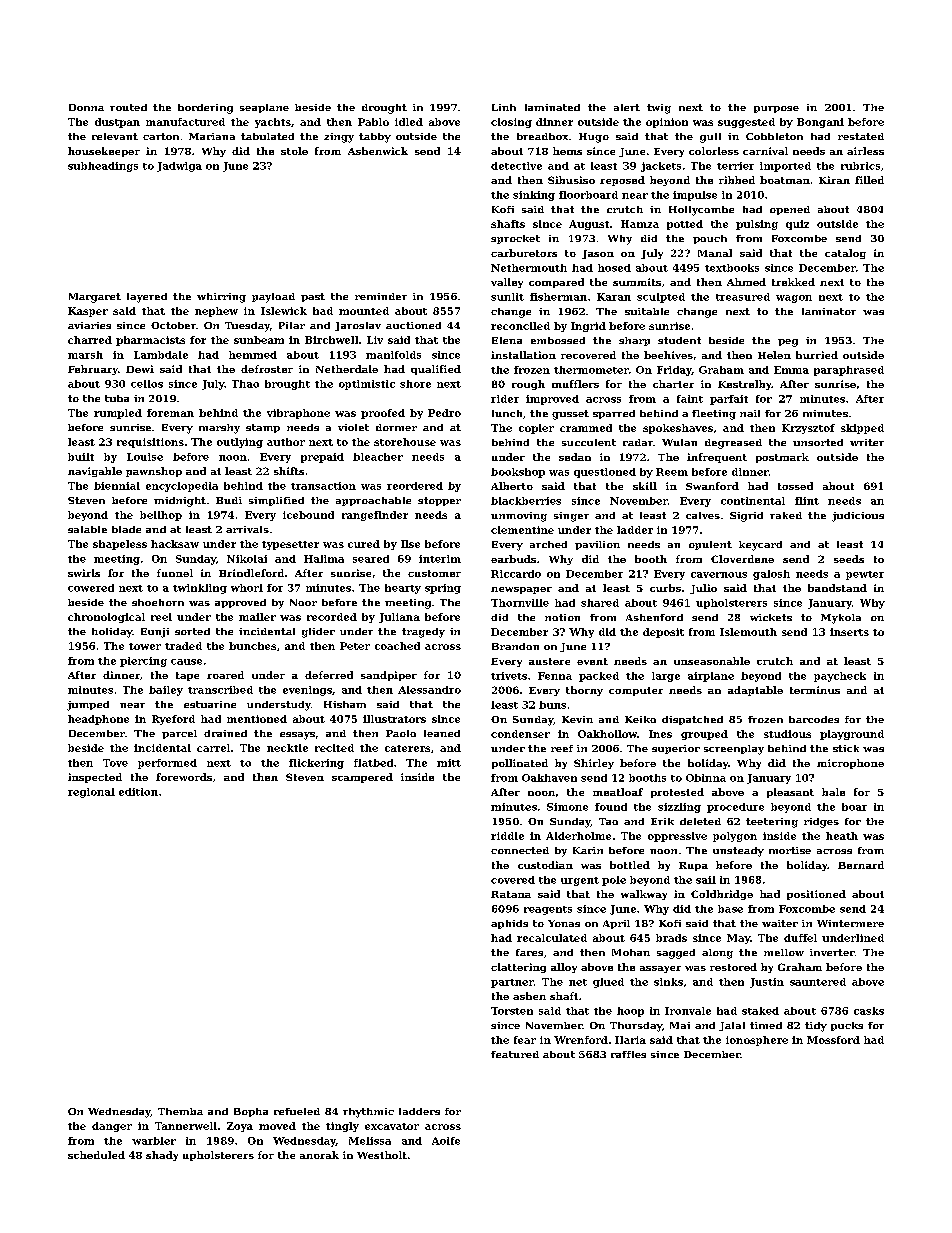 This screenshot has width=952, height=1233. Describe the element at coordinates (251, 1112) in the screenshot. I see `Bopha` at that location.
